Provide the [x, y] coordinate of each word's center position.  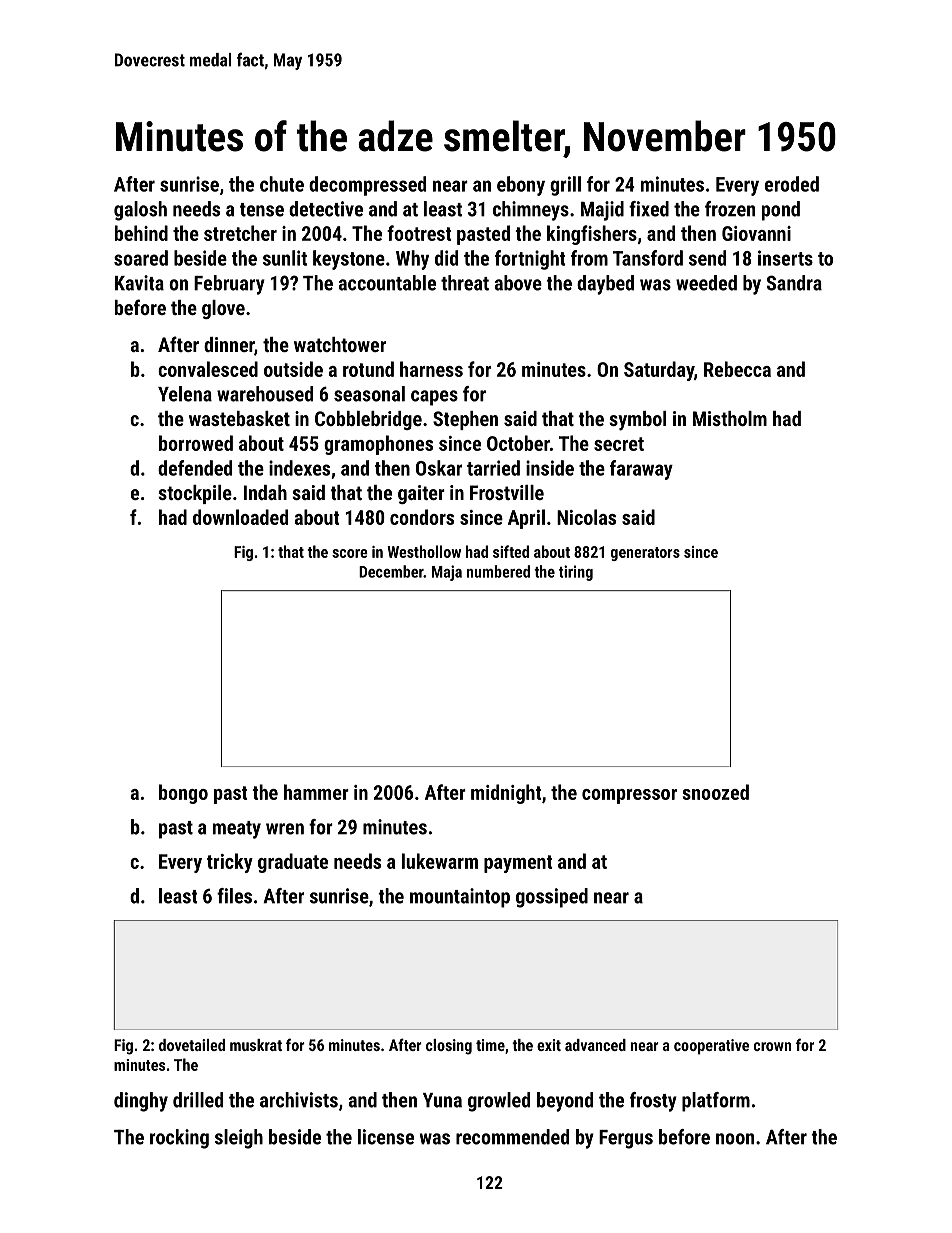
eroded [792, 184]
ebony [521, 186]
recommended [512, 1137]
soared [141, 258]
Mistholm [730, 418]
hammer [316, 792]
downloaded [240, 517]
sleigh [239, 1139]
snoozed [716, 792]
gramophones [378, 445]
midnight [506, 794]
